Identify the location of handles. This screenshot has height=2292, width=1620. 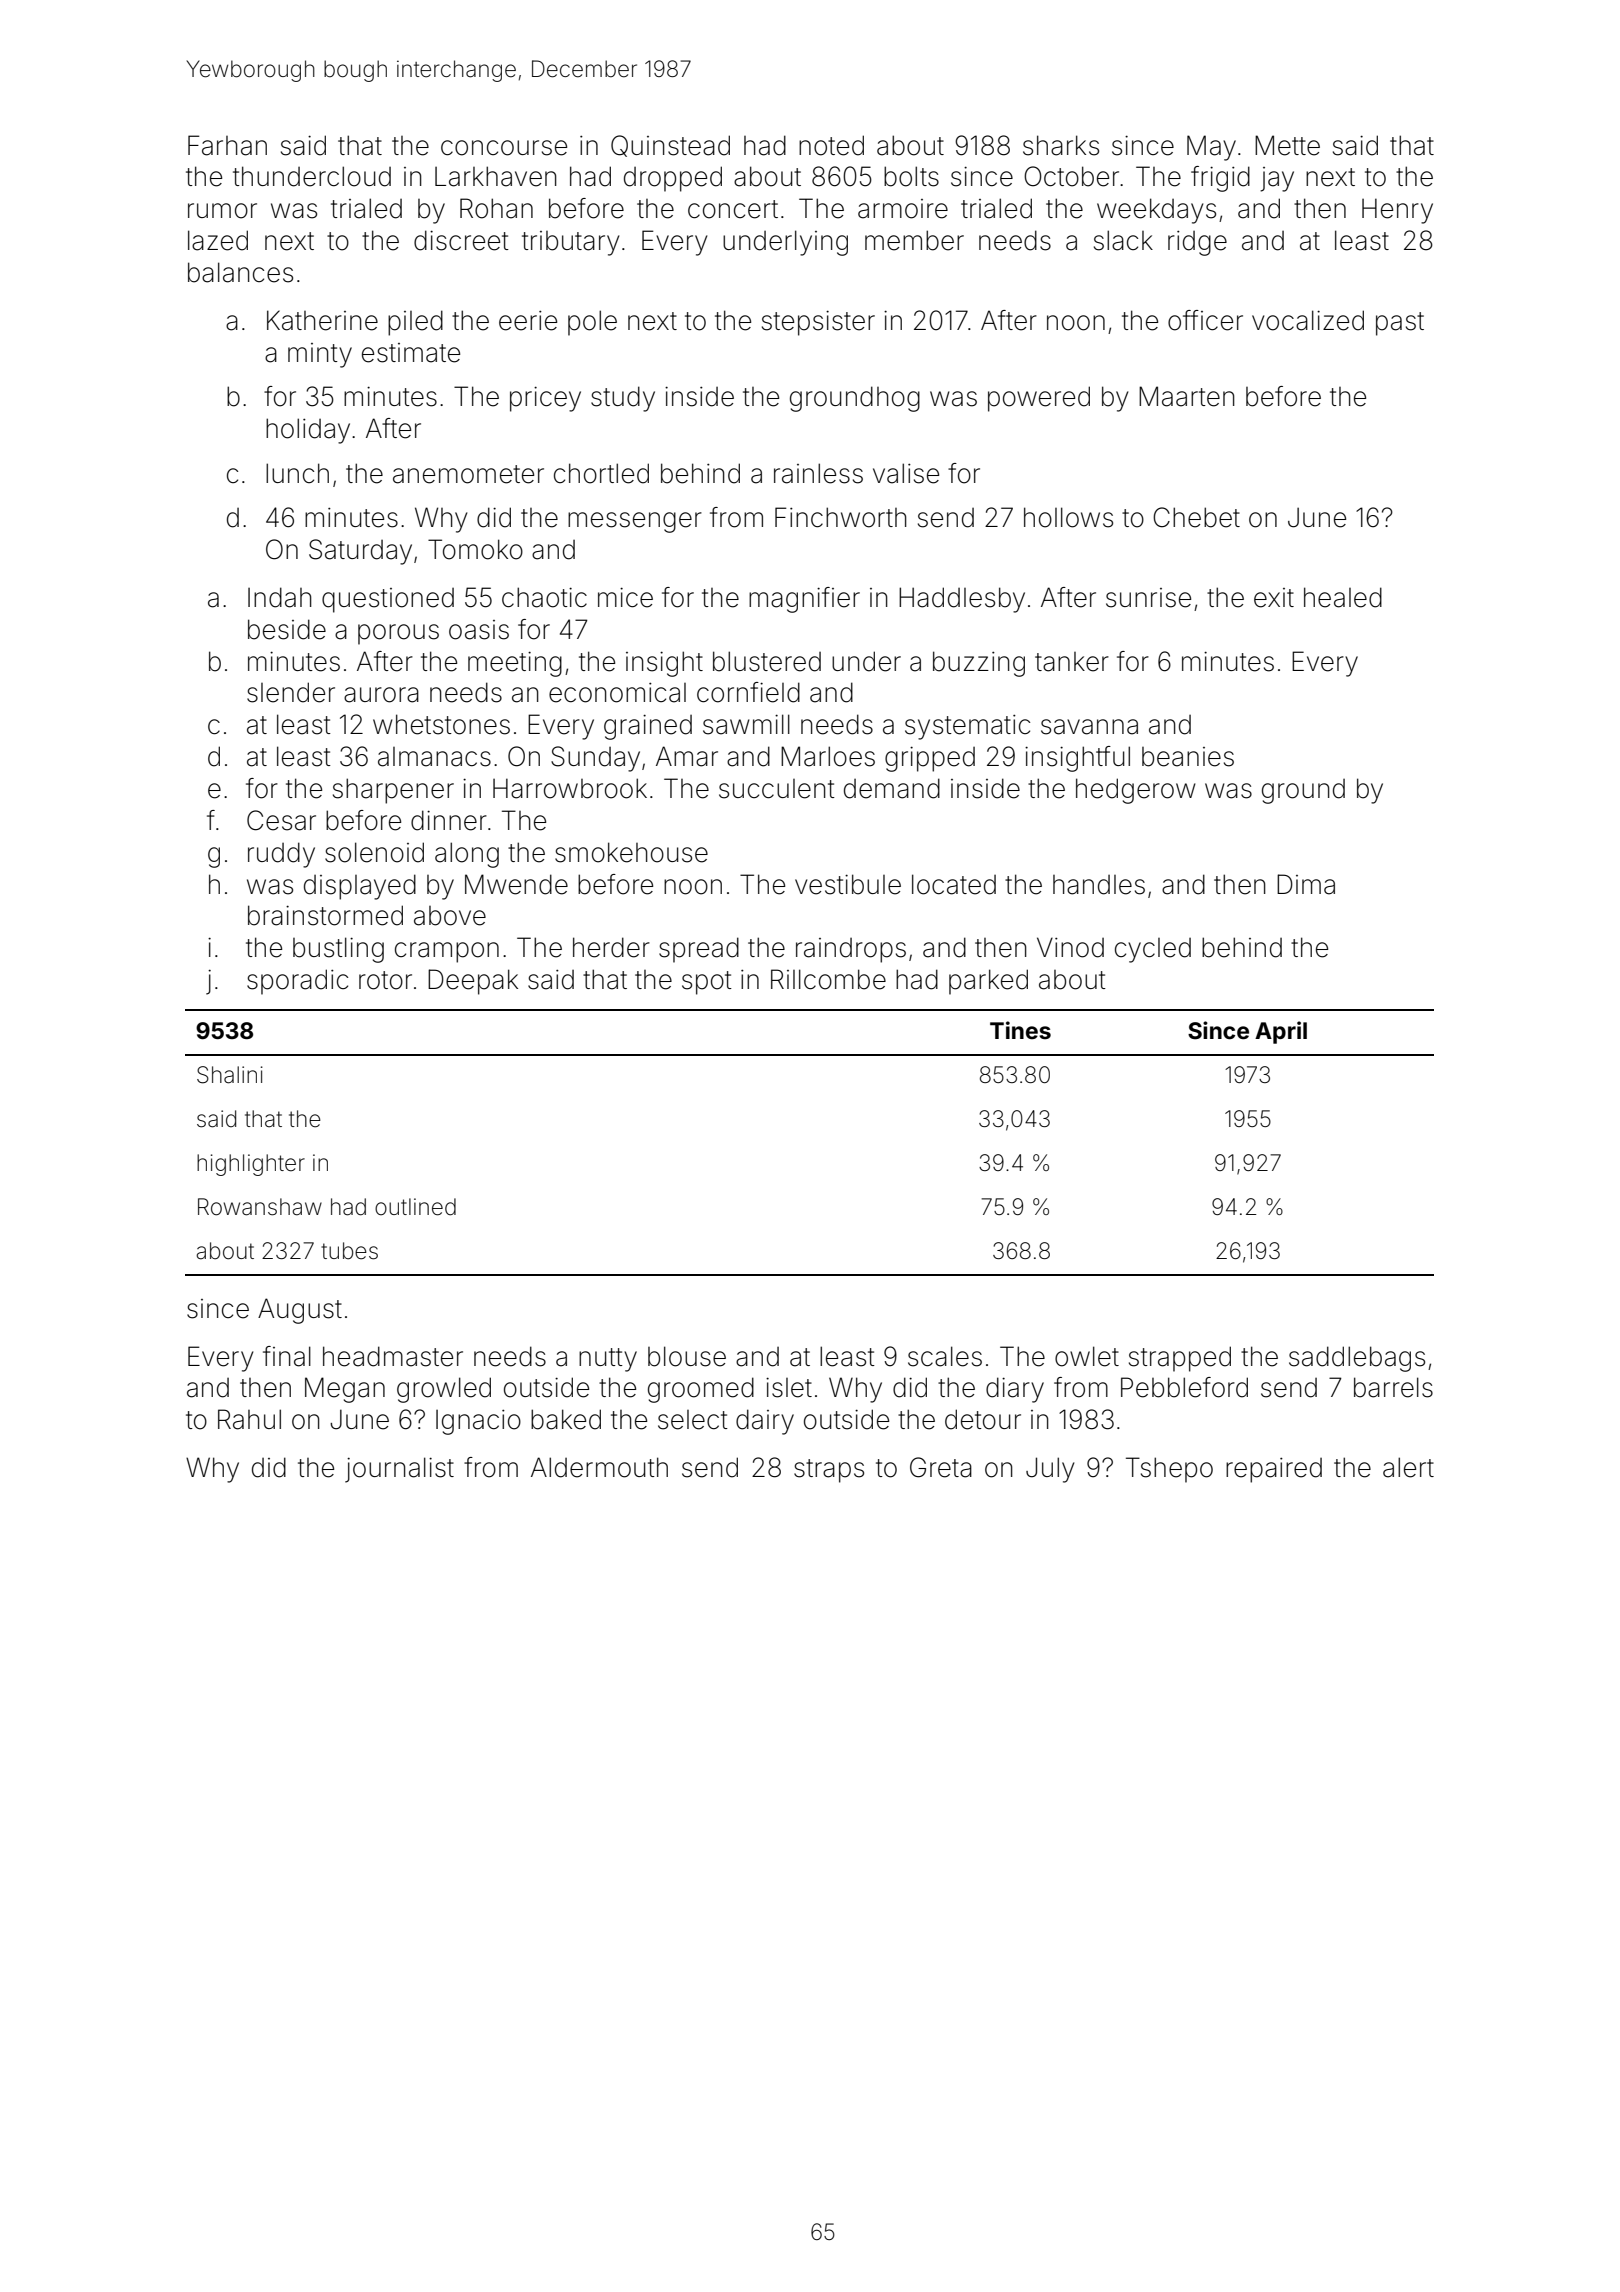
(1099, 885).
